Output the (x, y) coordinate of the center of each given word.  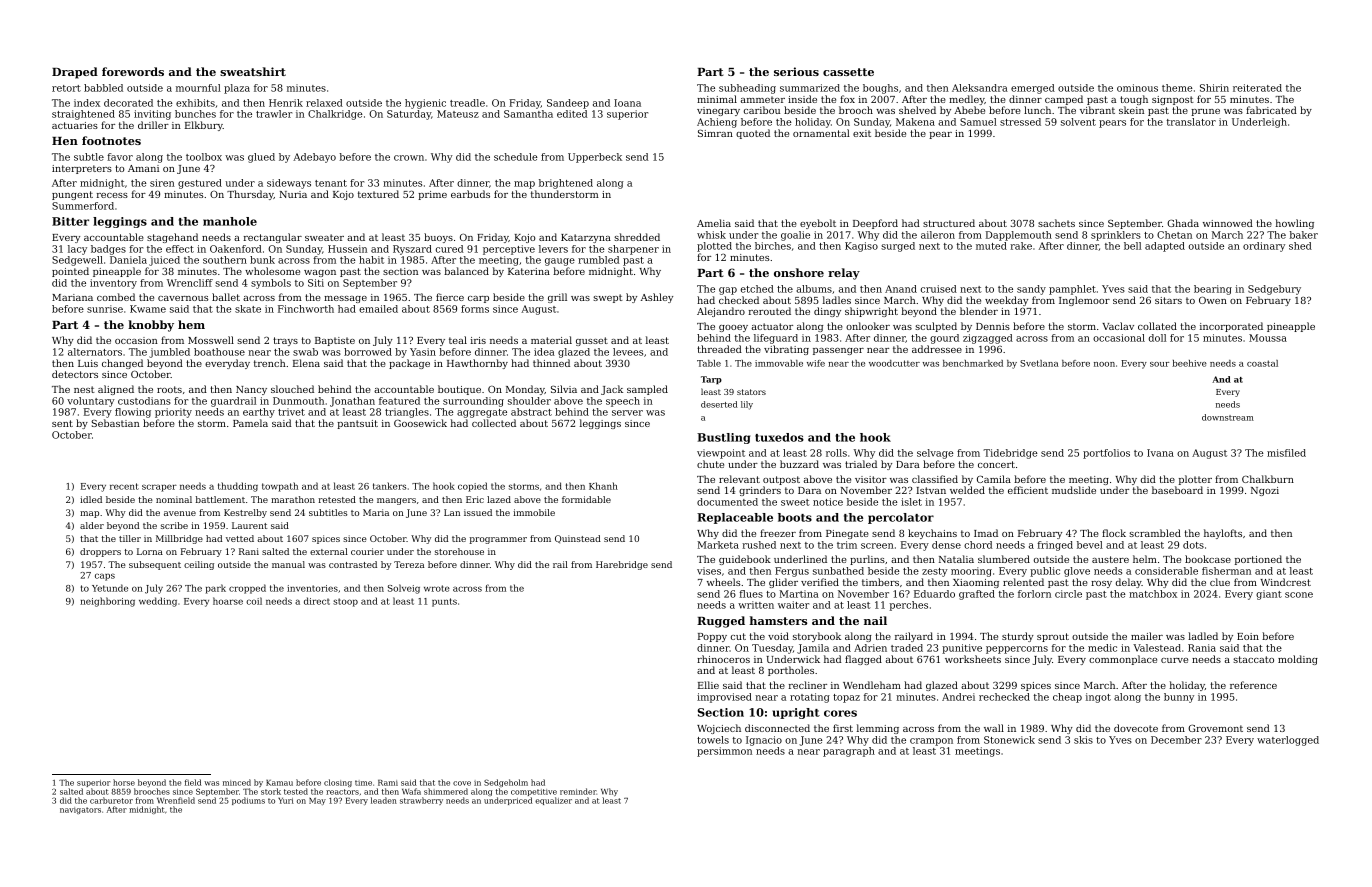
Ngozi (1265, 491)
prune (1205, 112)
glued (261, 158)
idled (91, 499)
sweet (795, 502)
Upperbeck (595, 158)
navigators (80, 810)
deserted (719, 404)
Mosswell (211, 340)
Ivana (1160, 453)
